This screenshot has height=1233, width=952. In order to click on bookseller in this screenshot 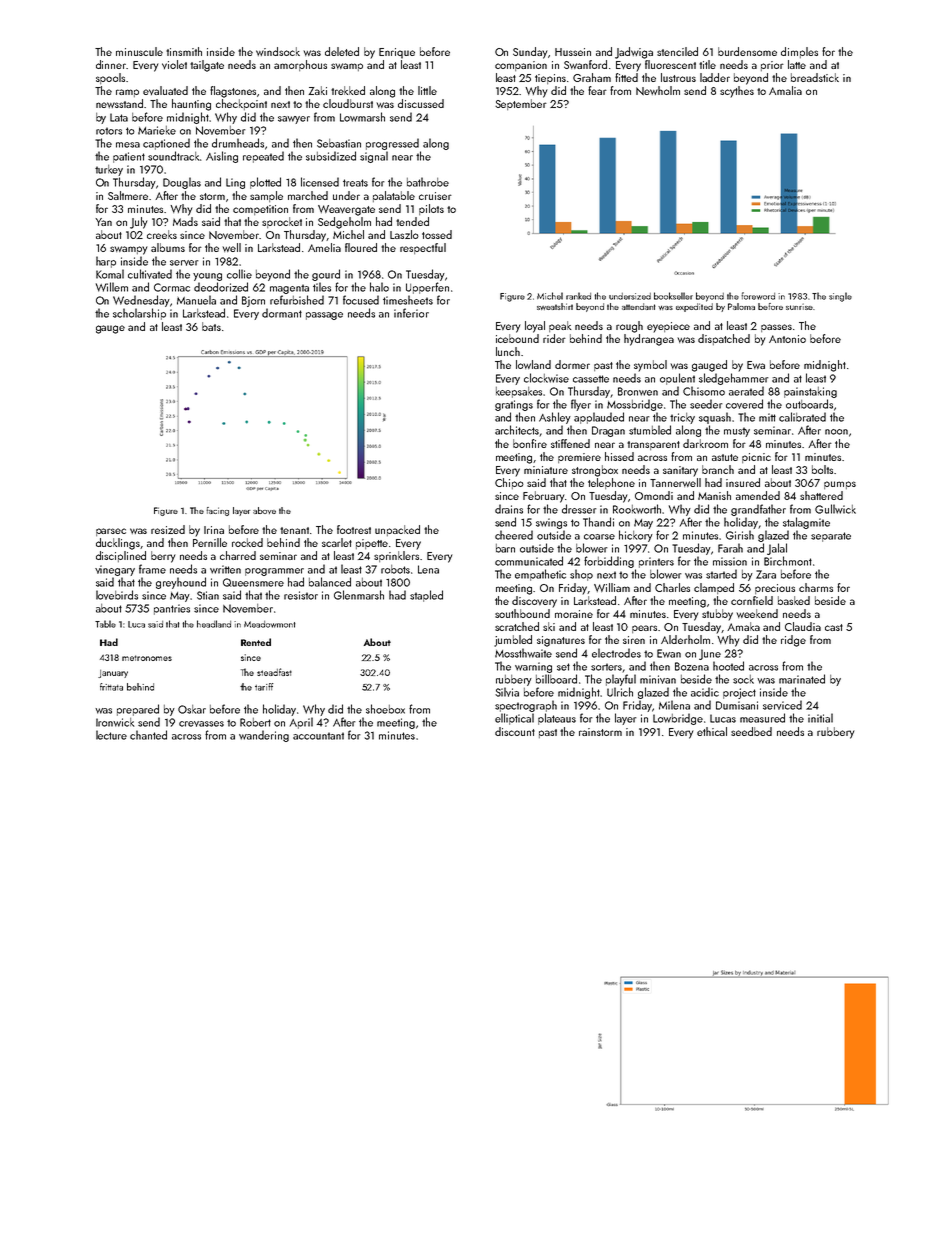, I will do `click(673, 296)`.
